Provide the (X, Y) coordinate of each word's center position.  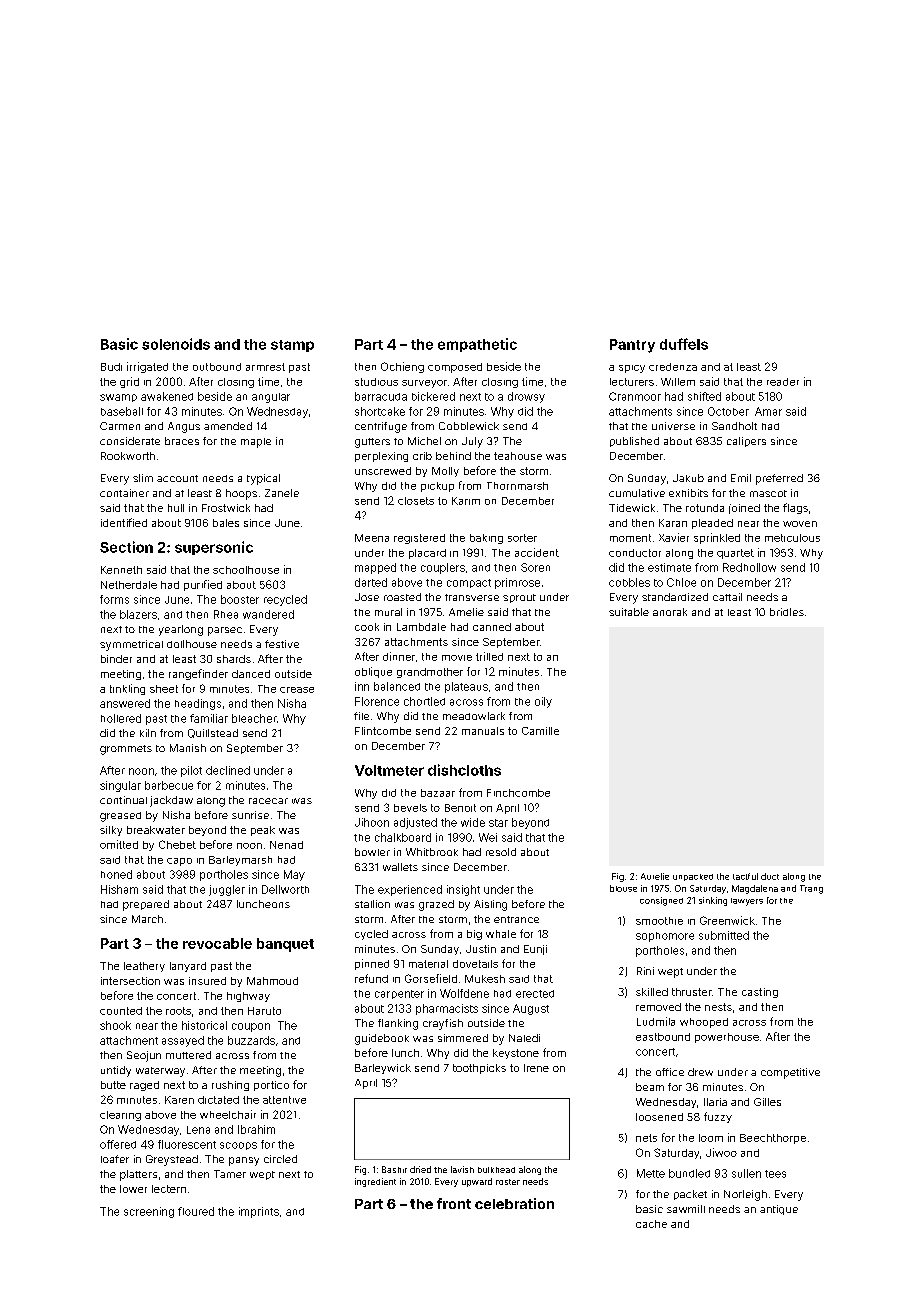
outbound (217, 367)
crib (422, 456)
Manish (188, 748)
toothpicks (479, 1069)
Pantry (632, 346)
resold (501, 852)
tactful (745, 876)
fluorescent (187, 1144)
